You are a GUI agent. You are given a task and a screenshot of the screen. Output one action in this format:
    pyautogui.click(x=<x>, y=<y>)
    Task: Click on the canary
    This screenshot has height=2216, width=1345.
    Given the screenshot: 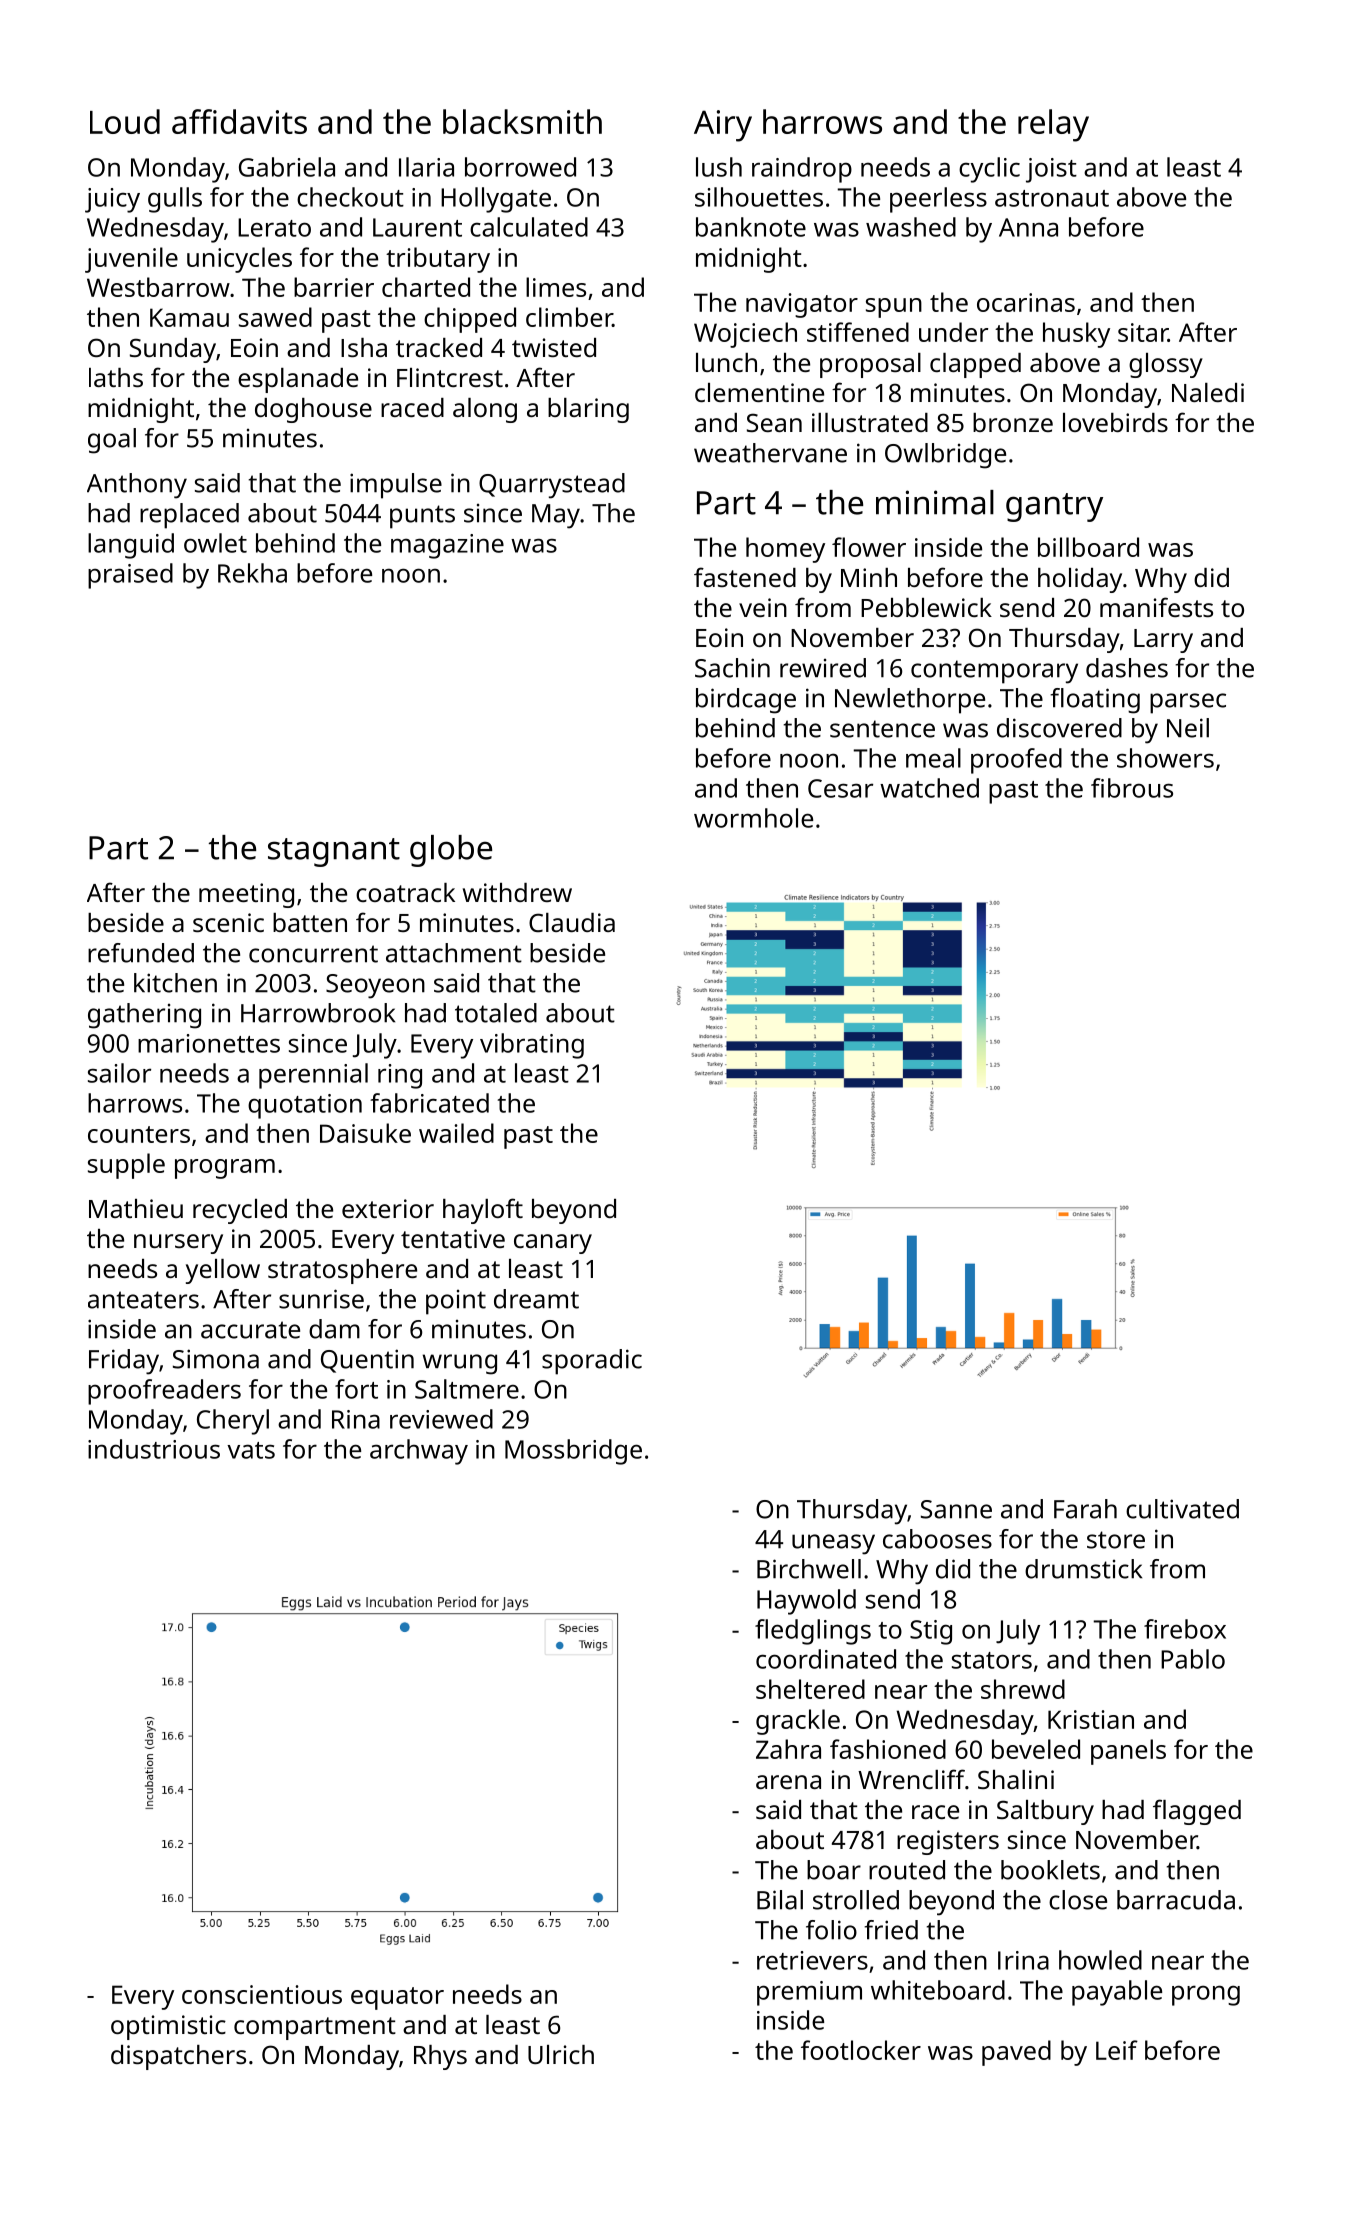 What is the action you would take?
    pyautogui.click(x=553, y=1244)
